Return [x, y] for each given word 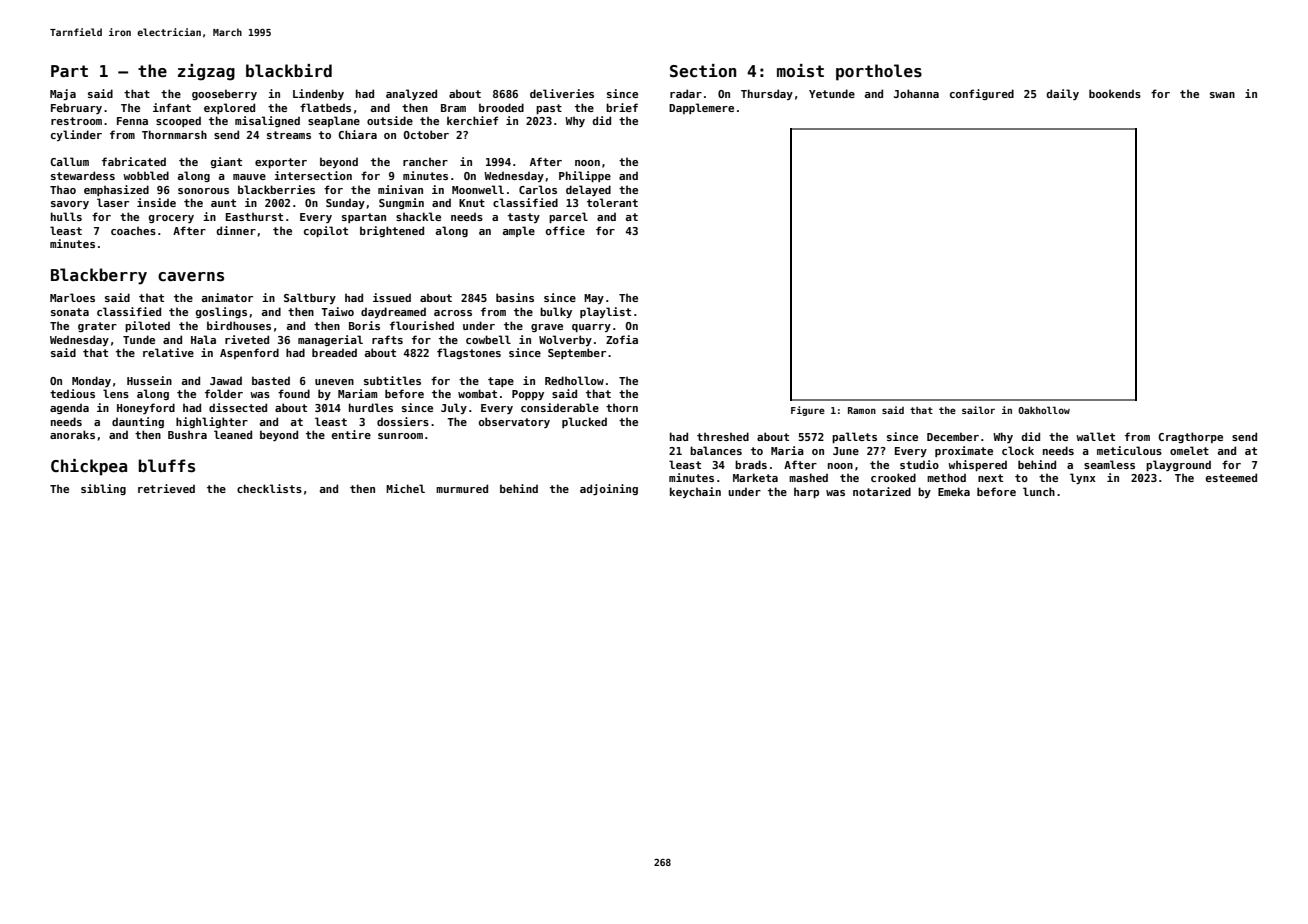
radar [686, 93]
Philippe [585, 176]
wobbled [146, 175]
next [990, 478]
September [577, 353]
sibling [103, 489]
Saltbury [310, 298]
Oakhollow [1044, 410]
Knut [472, 203]
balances [716, 450]
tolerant [612, 202]
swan [1222, 95]
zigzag [206, 72]
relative [168, 352]
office [565, 230]
